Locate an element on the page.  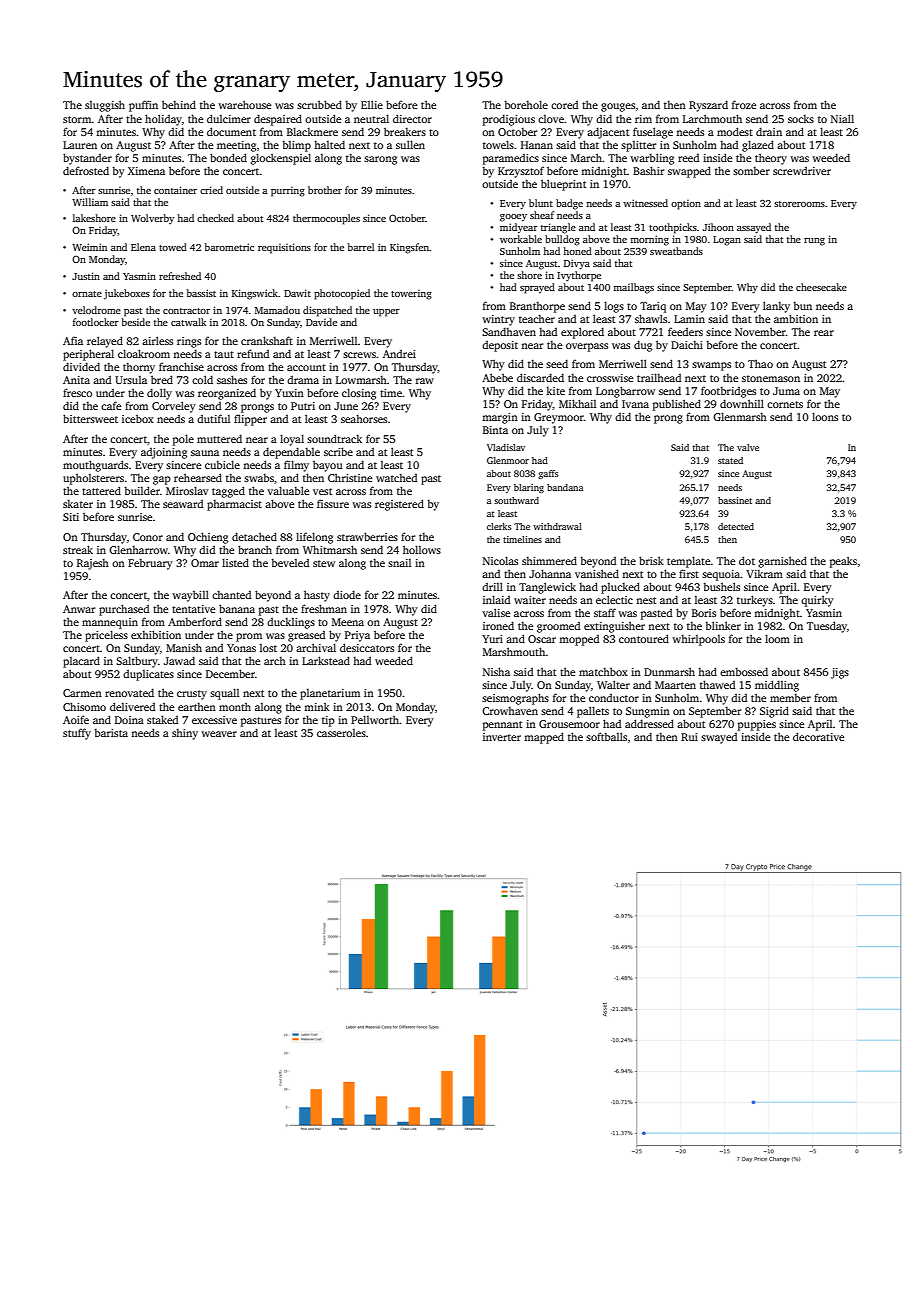
barometric is located at coordinates (229, 247).
